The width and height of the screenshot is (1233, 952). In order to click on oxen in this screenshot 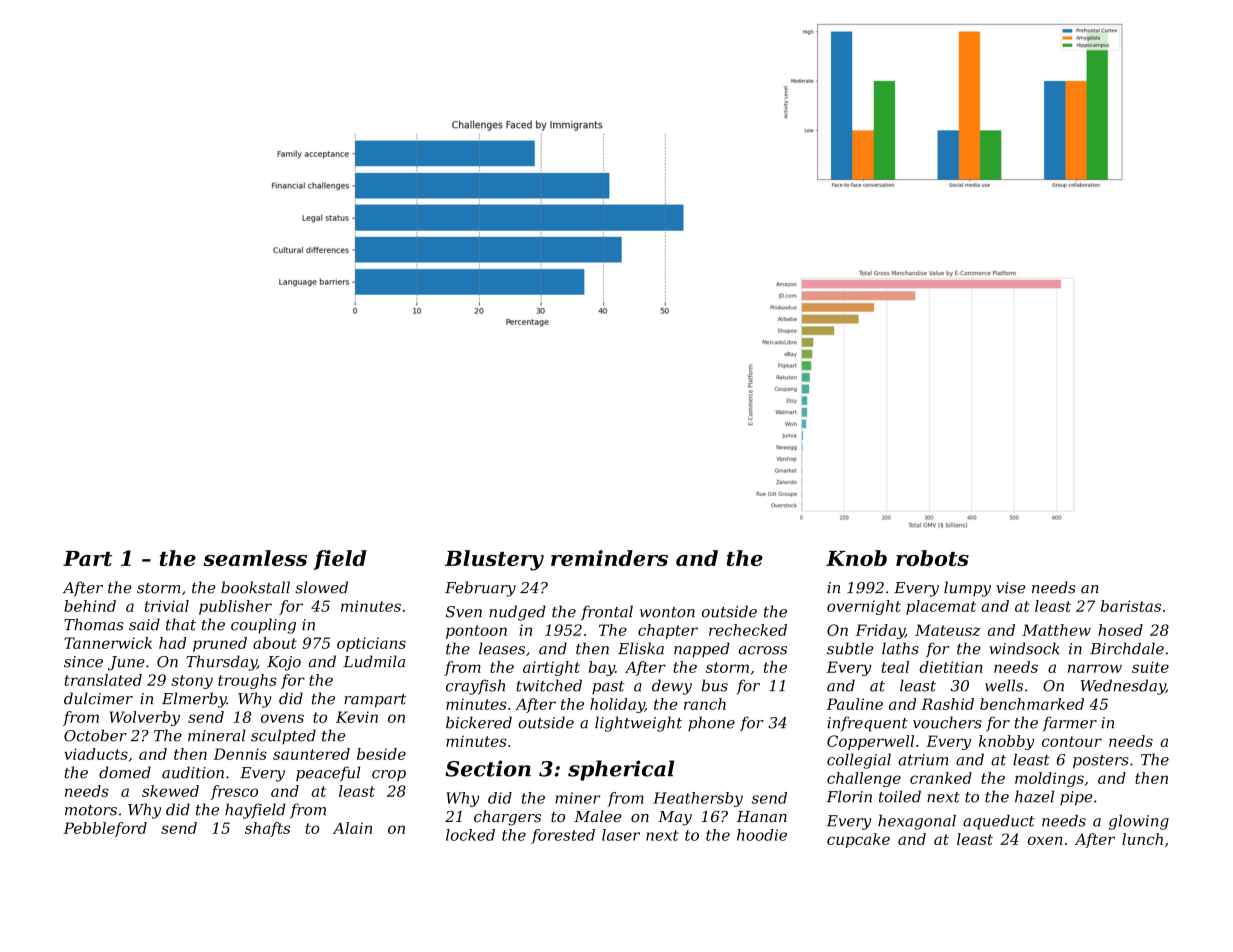, I will do `click(1045, 840)`.
